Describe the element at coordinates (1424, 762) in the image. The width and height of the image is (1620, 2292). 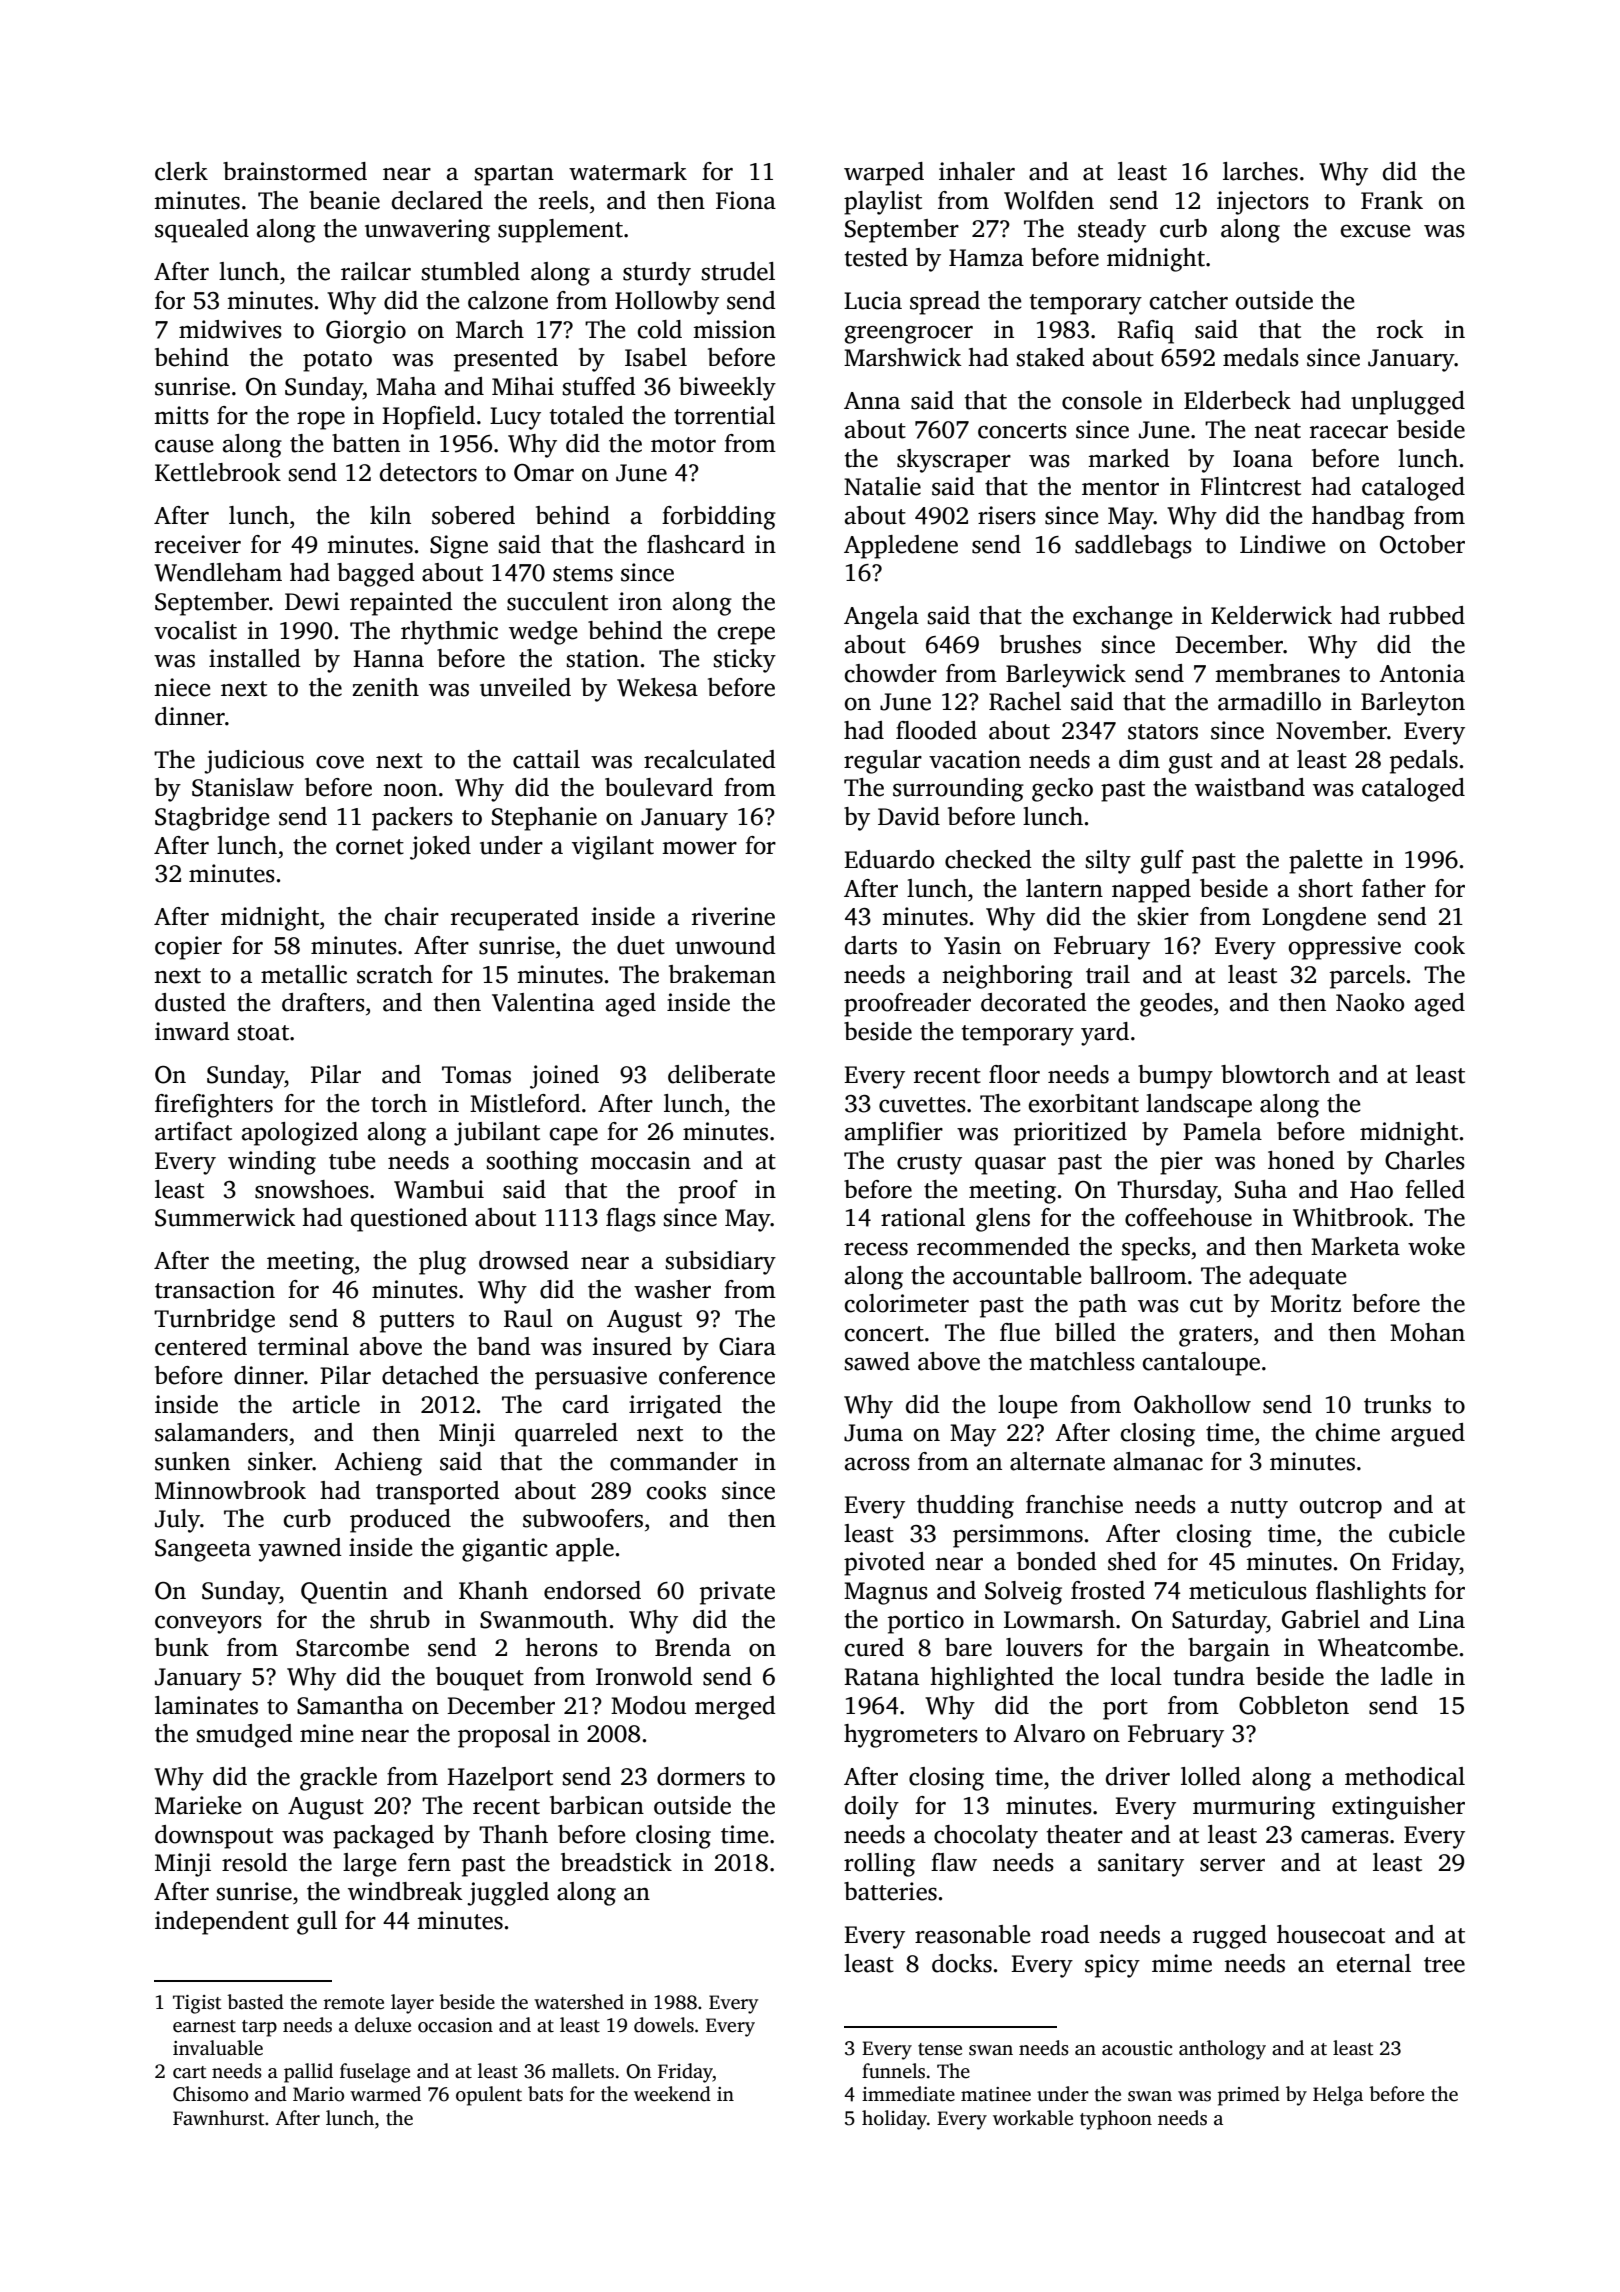
I see `pedals` at that location.
